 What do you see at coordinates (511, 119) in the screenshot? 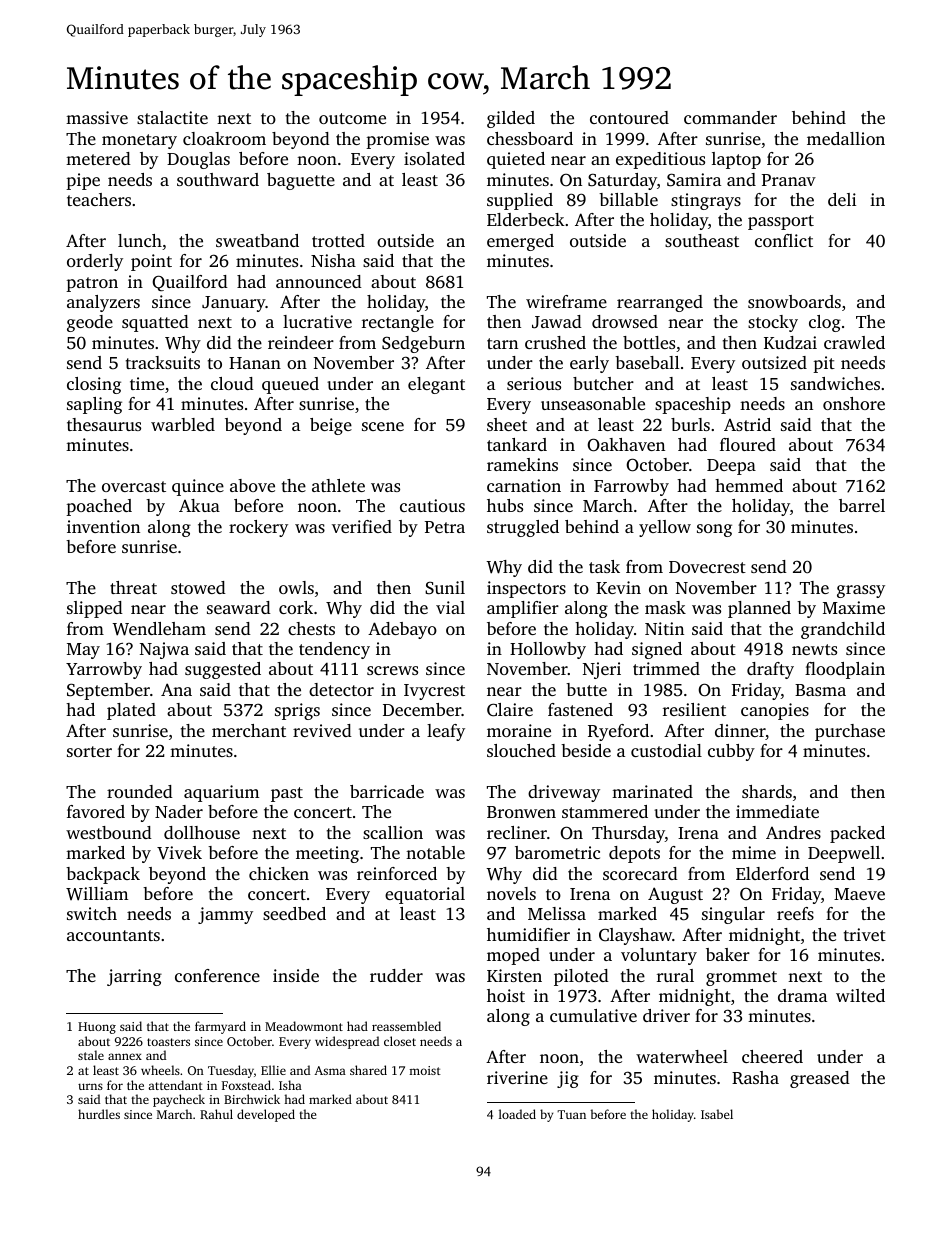
I see `gilded` at bounding box center [511, 119].
